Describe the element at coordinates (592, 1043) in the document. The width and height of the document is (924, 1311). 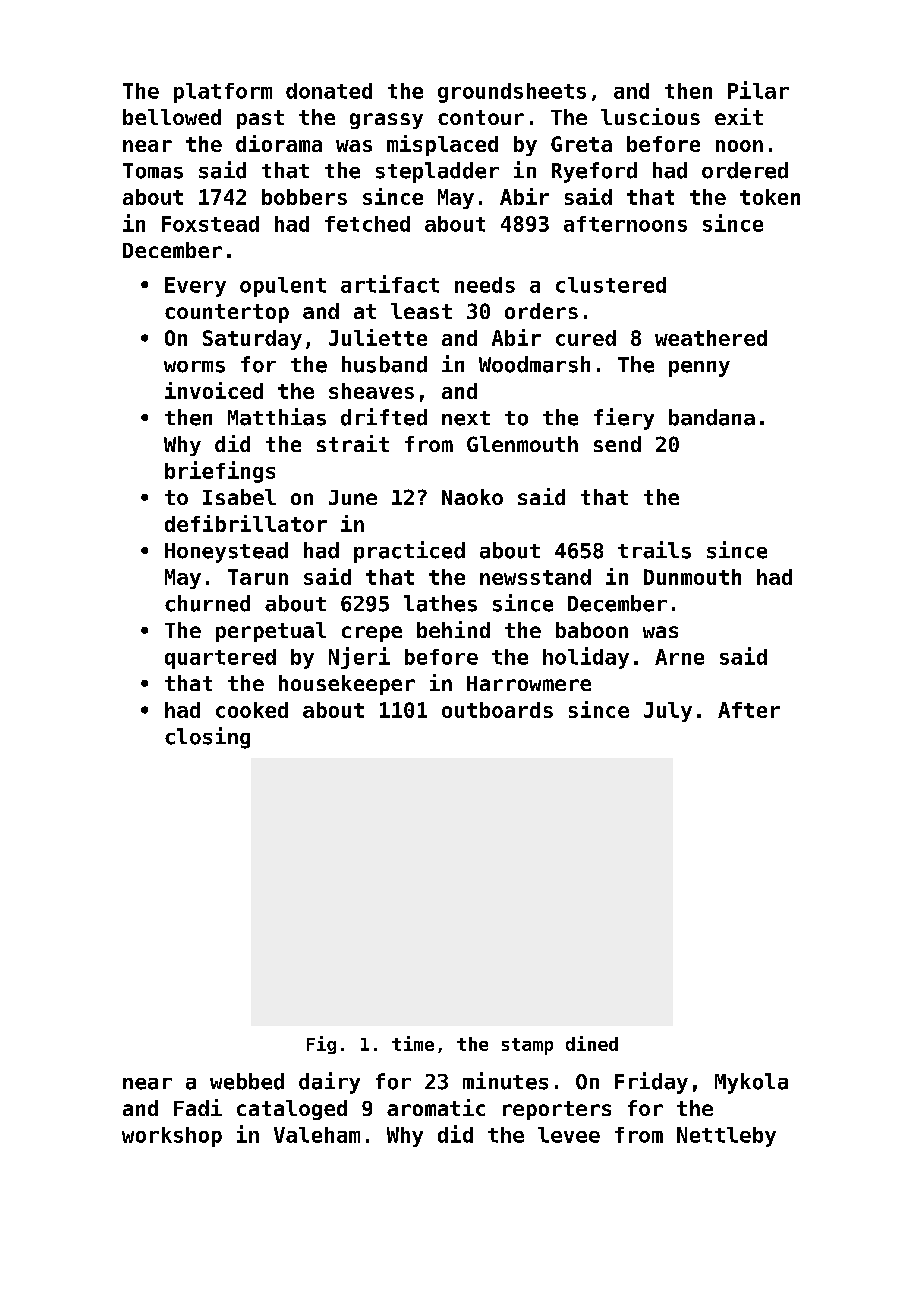
I see `dined` at that location.
